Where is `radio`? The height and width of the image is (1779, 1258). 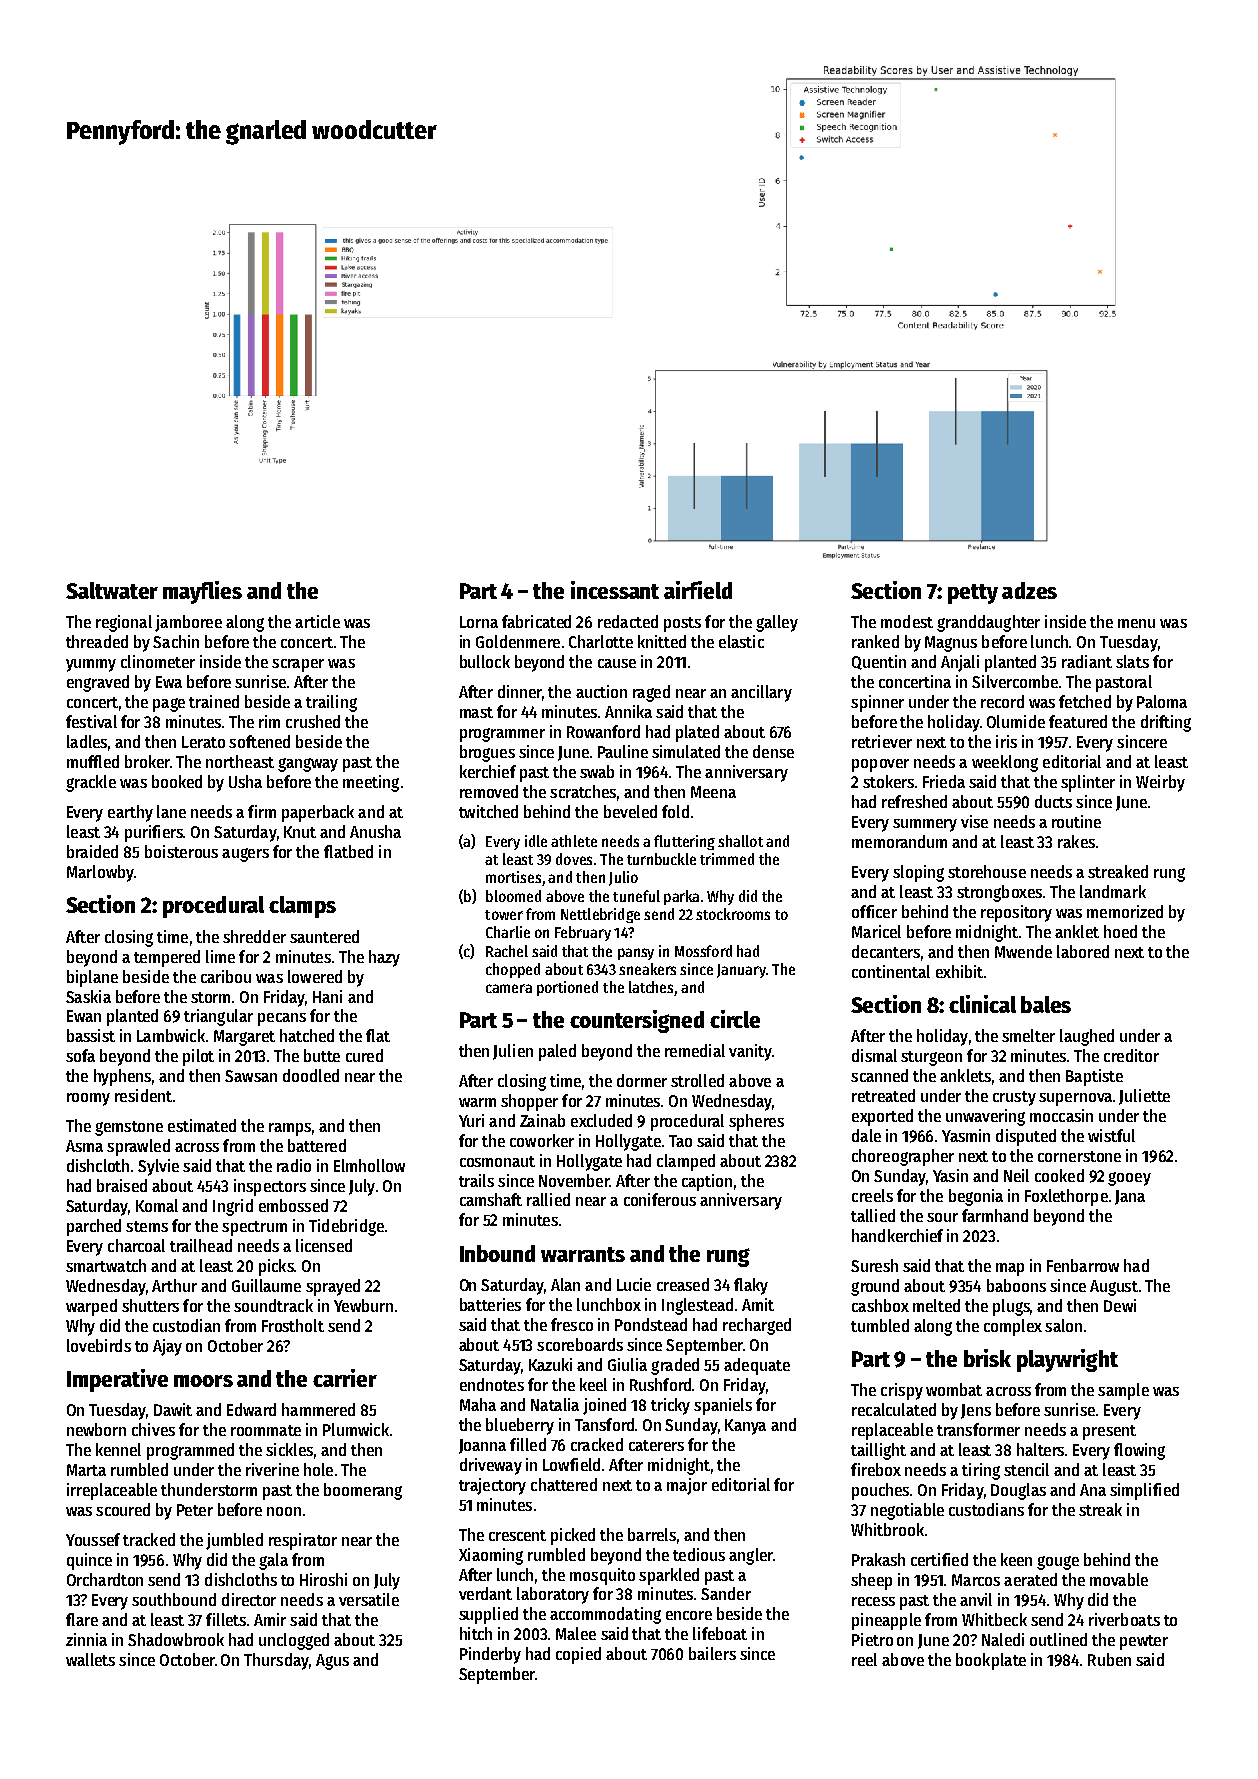 radio is located at coordinates (294, 1165).
